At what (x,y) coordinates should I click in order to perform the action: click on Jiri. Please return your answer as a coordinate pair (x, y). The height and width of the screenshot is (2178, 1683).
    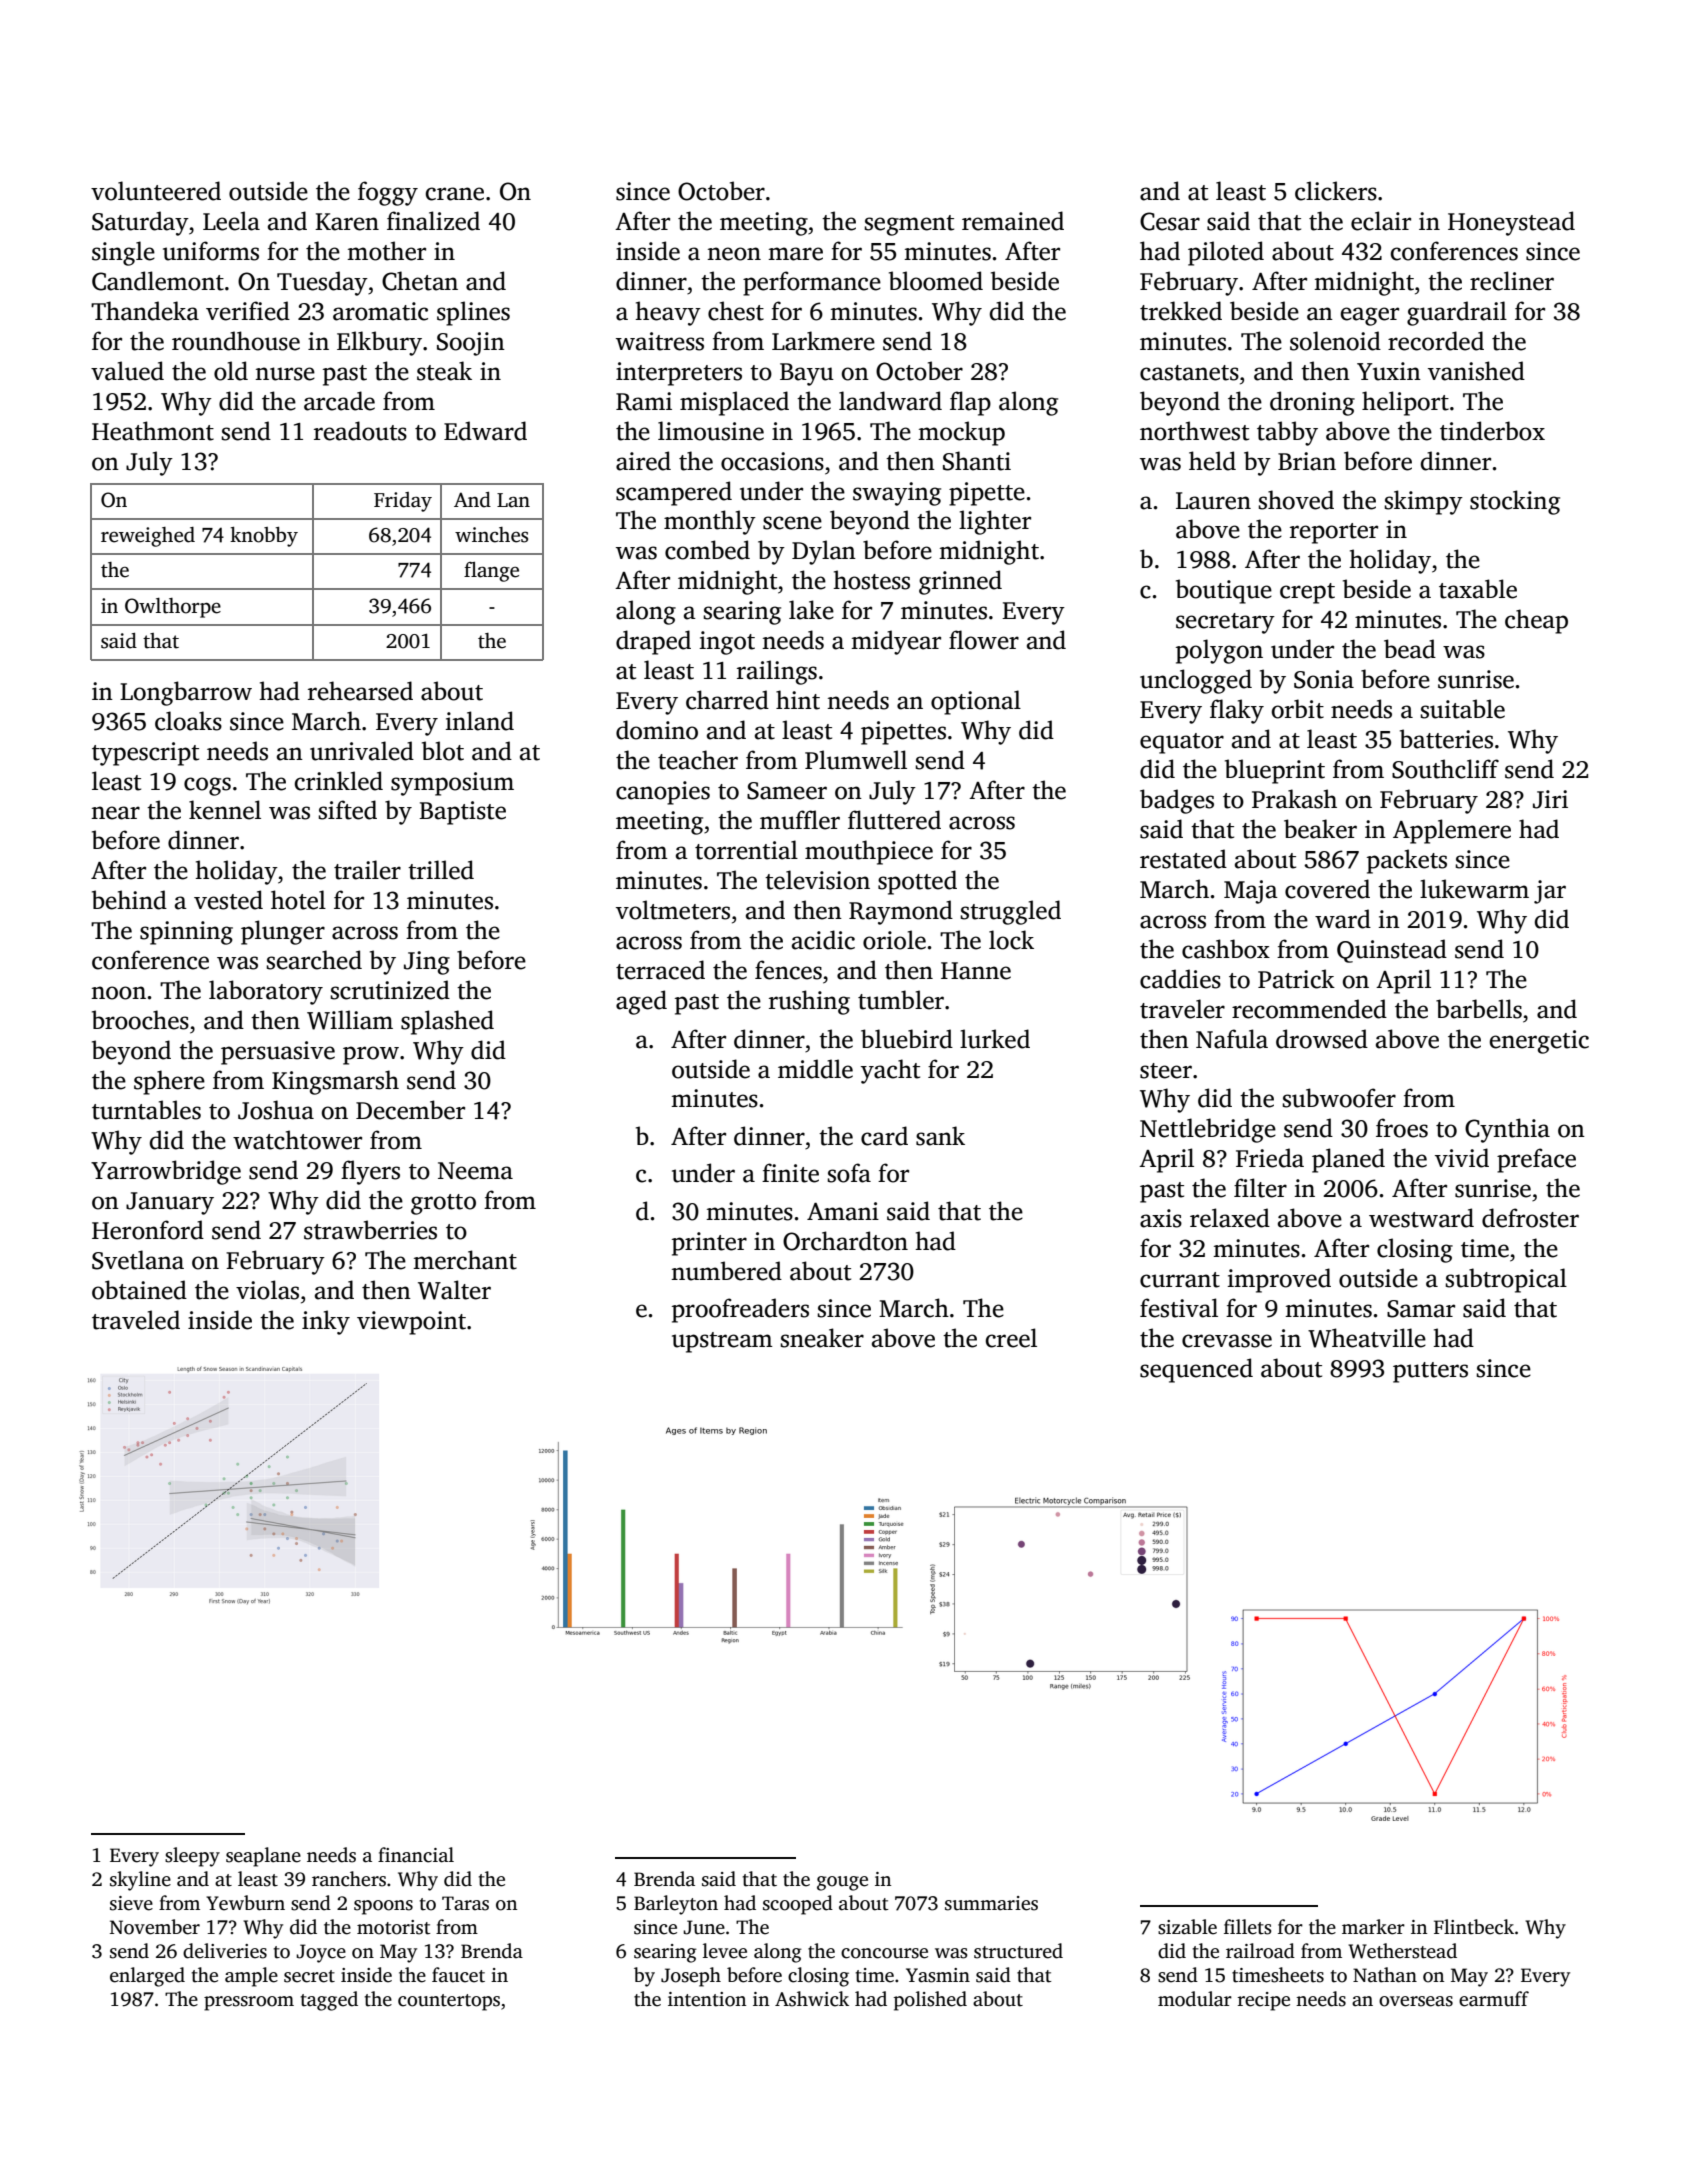
    Looking at the image, I should click on (1550, 799).
